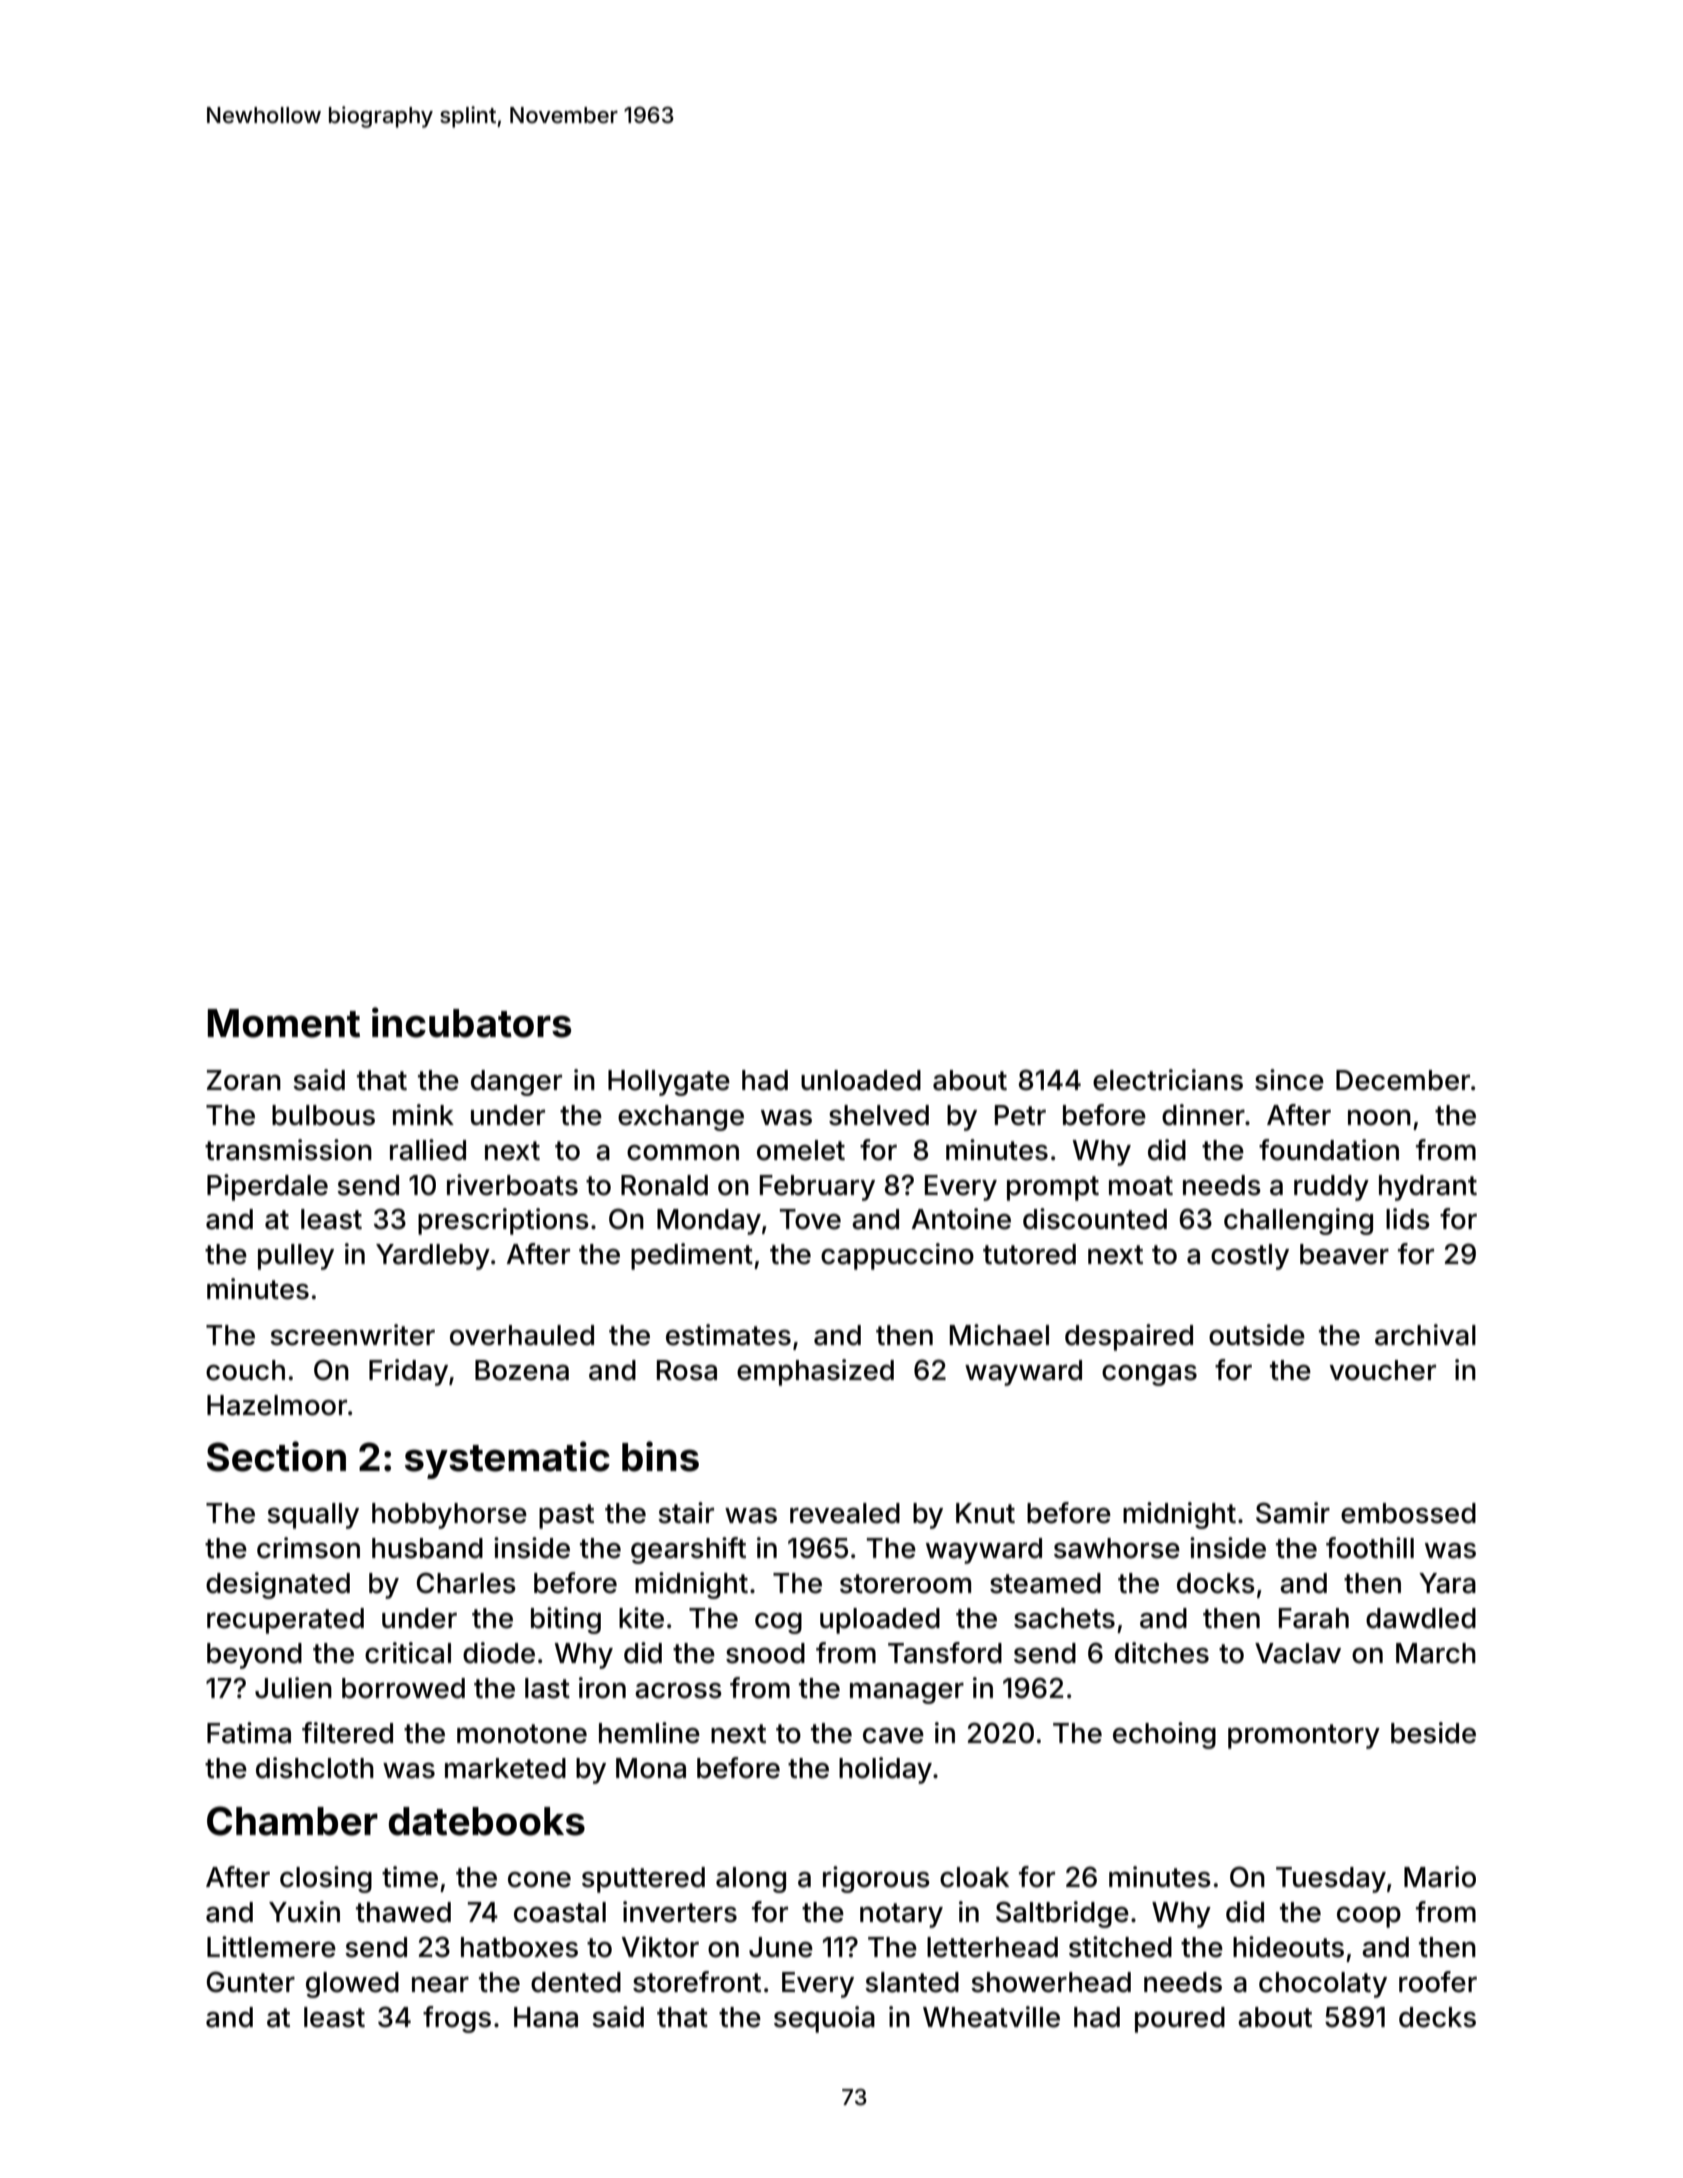 Image resolution: width=1683 pixels, height=2178 pixels. I want to click on Section, so click(276, 1456).
